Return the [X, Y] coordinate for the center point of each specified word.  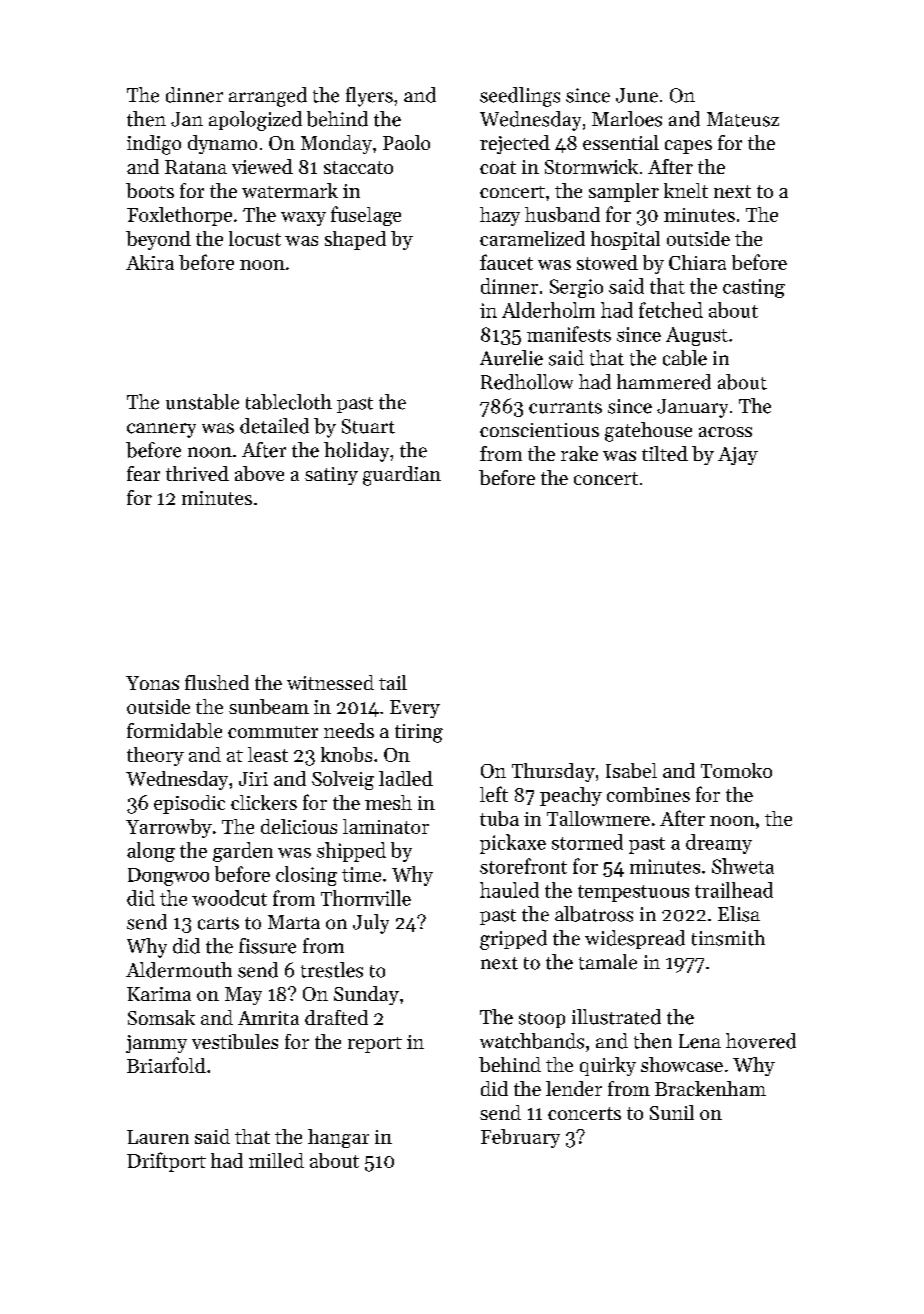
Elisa [739, 914]
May [243, 996]
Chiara [697, 262]
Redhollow [527, 382]
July [371, 924]
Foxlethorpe [179, 216]
